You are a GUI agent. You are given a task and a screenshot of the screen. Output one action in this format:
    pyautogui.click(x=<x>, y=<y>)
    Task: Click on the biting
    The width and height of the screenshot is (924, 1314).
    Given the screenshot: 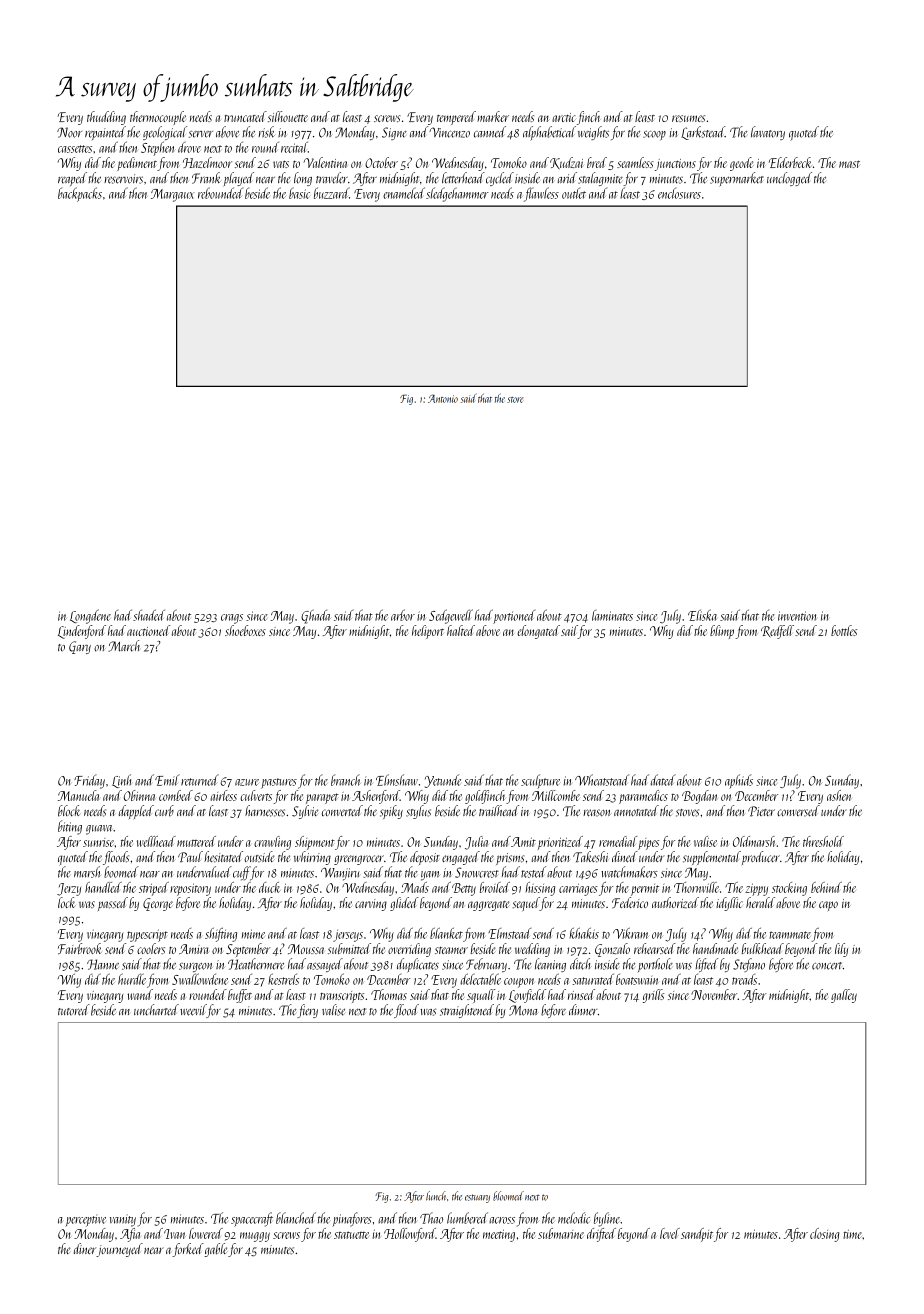 What is the action you would take?
    pyautogui.click(x=70, y=827)
